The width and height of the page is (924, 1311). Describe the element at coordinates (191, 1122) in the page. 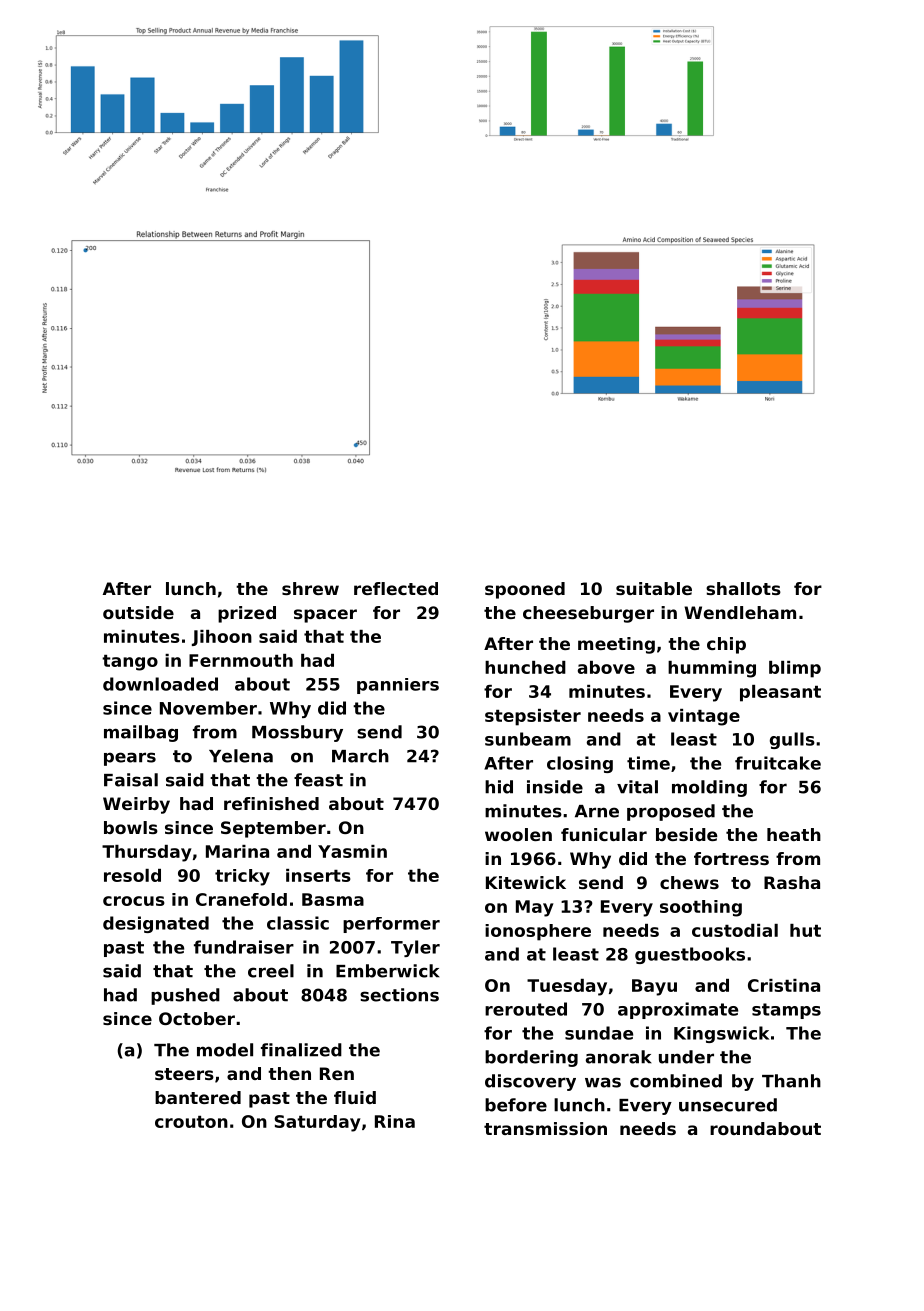

I see `crouton` at that location.
